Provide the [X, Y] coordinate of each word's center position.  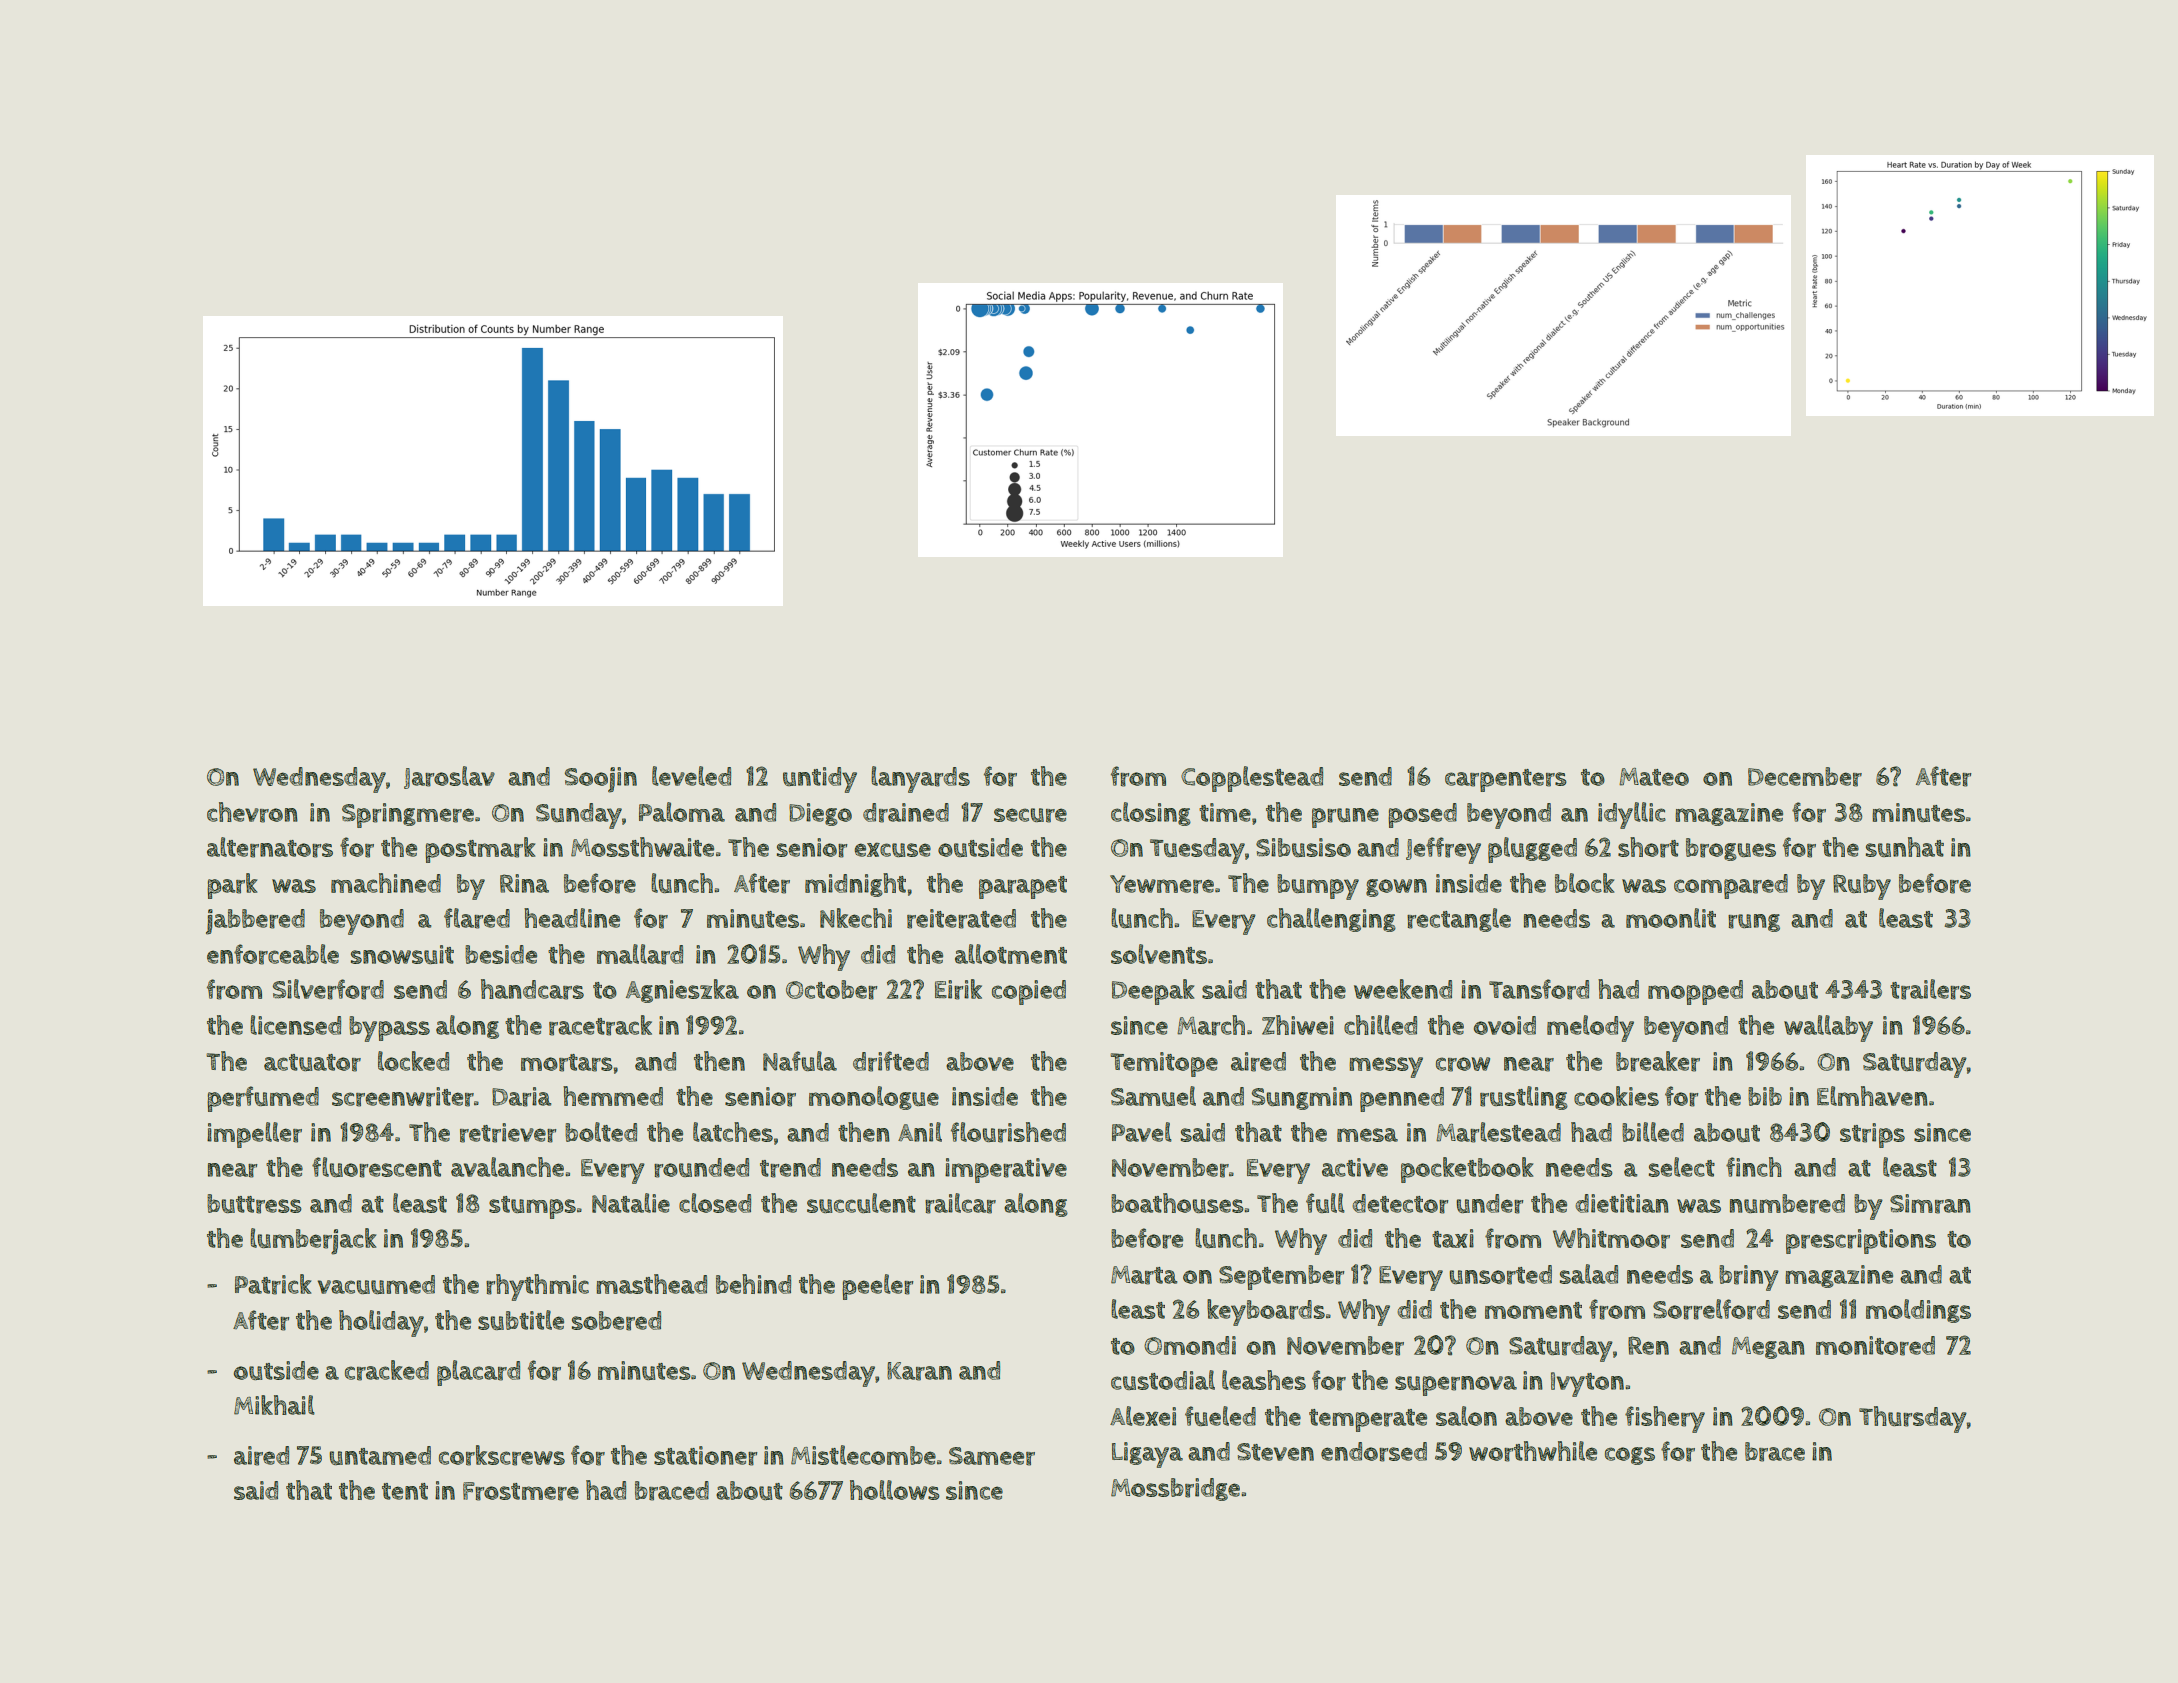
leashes [1264, 1380]
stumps [532, 1207]
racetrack [600, 1025]
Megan [1768, 1348]
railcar [960, 1203]
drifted [891, 1061]
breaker [1658, 1061]
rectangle [1459, 920]
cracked [387, 1370]
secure [1030, 815]
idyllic [1632, 815]
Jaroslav [449, 777]
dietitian [1622, 1203]
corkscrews [502, 1455]
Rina [524, 883]
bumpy [1318, 887]
